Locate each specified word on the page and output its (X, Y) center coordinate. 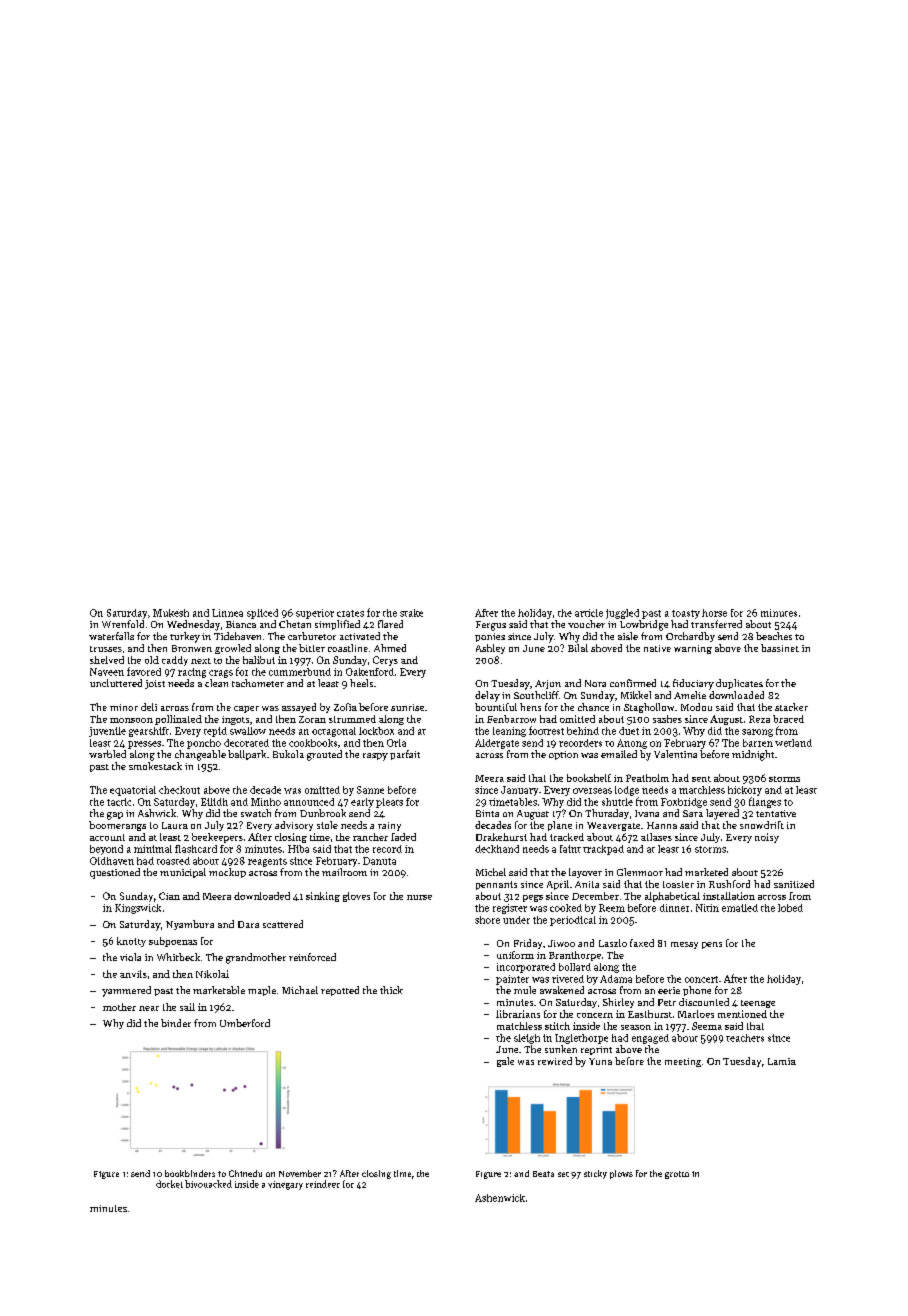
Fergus (491, 626)
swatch (256, 813)
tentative (776, 813)
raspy (375, 757)
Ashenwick (500, 1198)
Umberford (245, 1023)
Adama (616, 979)
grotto (677, 1175)
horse (714, 613)
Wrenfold (123, 624)
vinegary (285, 1185)
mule (525, 990)
